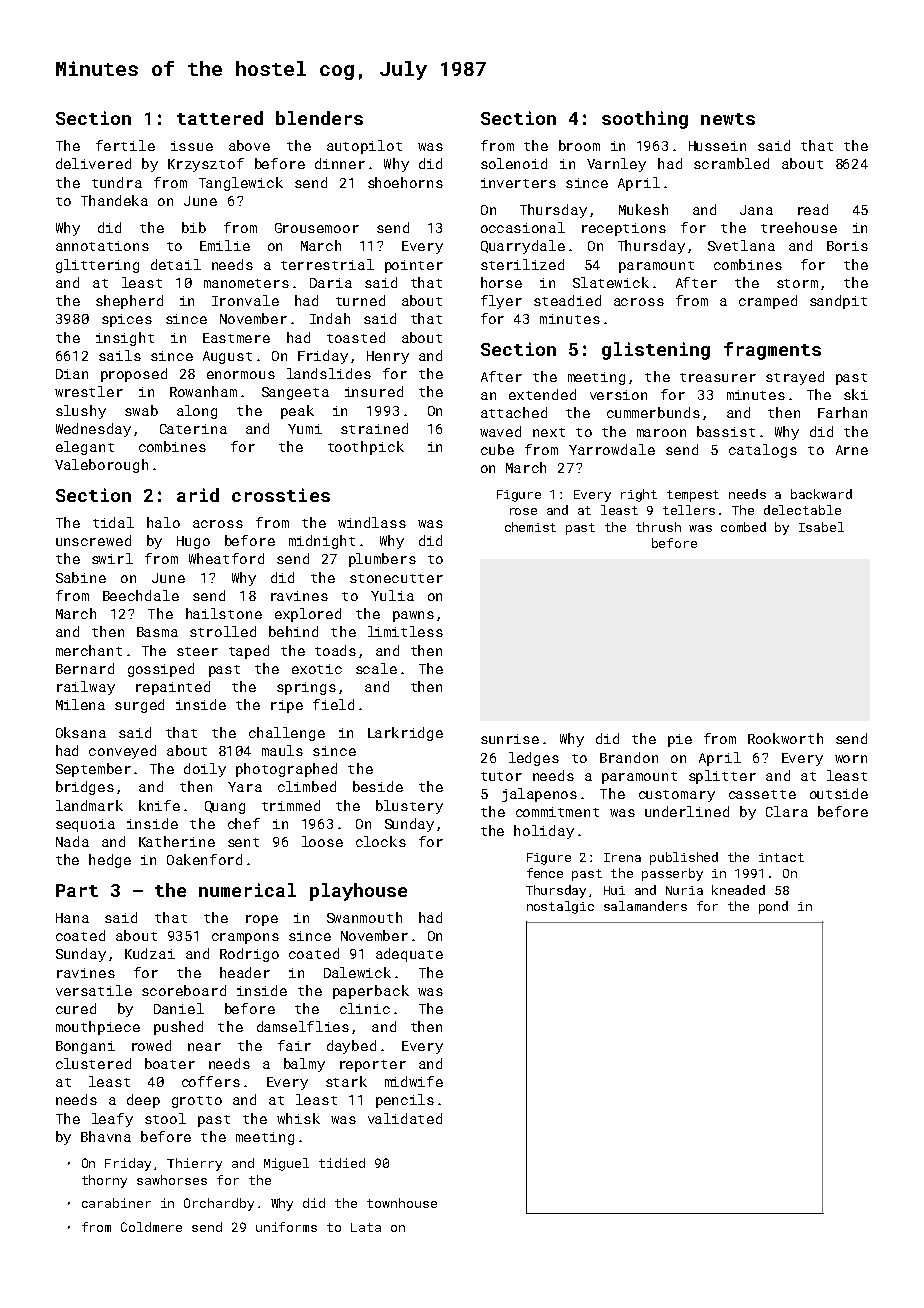 The height and width of the document is (1308, 924). I want to click on salamanders, so click(645, 906).
